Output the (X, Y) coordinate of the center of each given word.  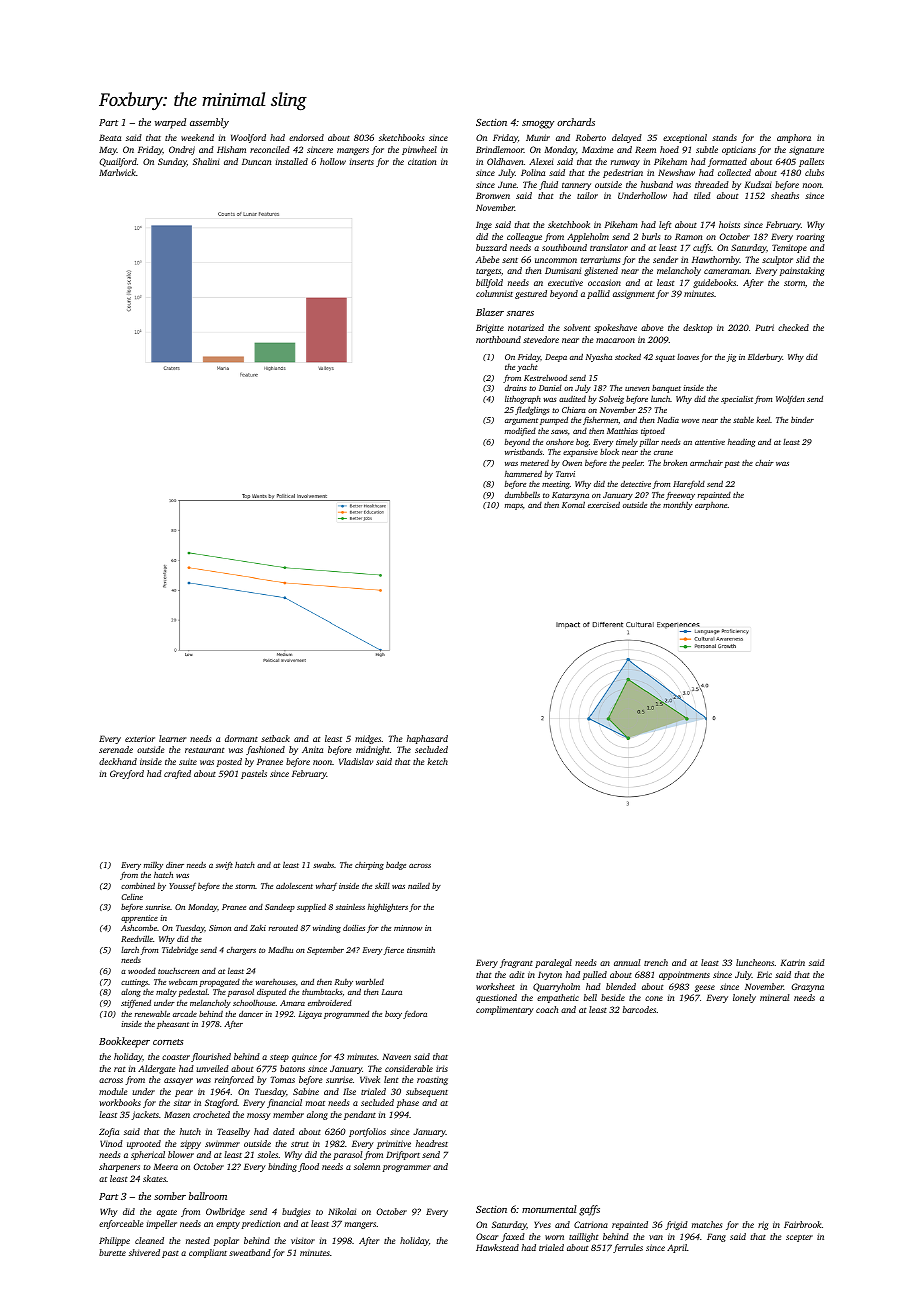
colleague (524, 237)
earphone (711, 506)
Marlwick (117, 172)
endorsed (306, 137)
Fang (716, 1237)
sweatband (250, 1252)
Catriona (591, 1224)
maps (514, 507)
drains (516, 387)
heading (742, 443)
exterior (140, 739)
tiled (702, 195)
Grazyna (807, 987)
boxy (393, 1014)
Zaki (258, 928)
